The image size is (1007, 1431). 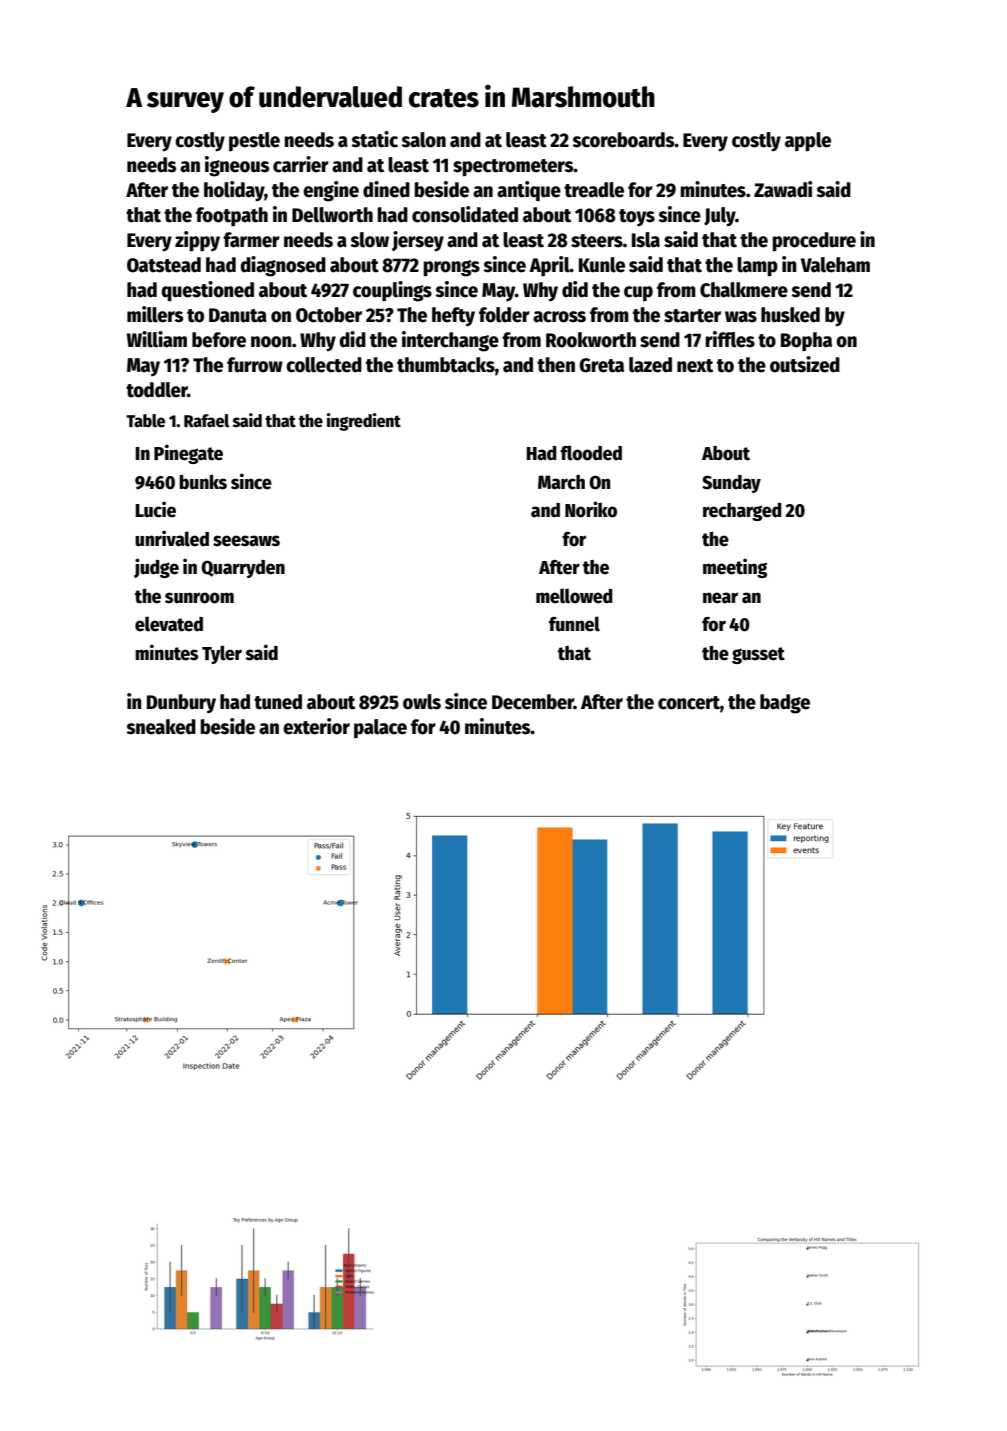 I want to click on next, so click(x=695, y=366).
